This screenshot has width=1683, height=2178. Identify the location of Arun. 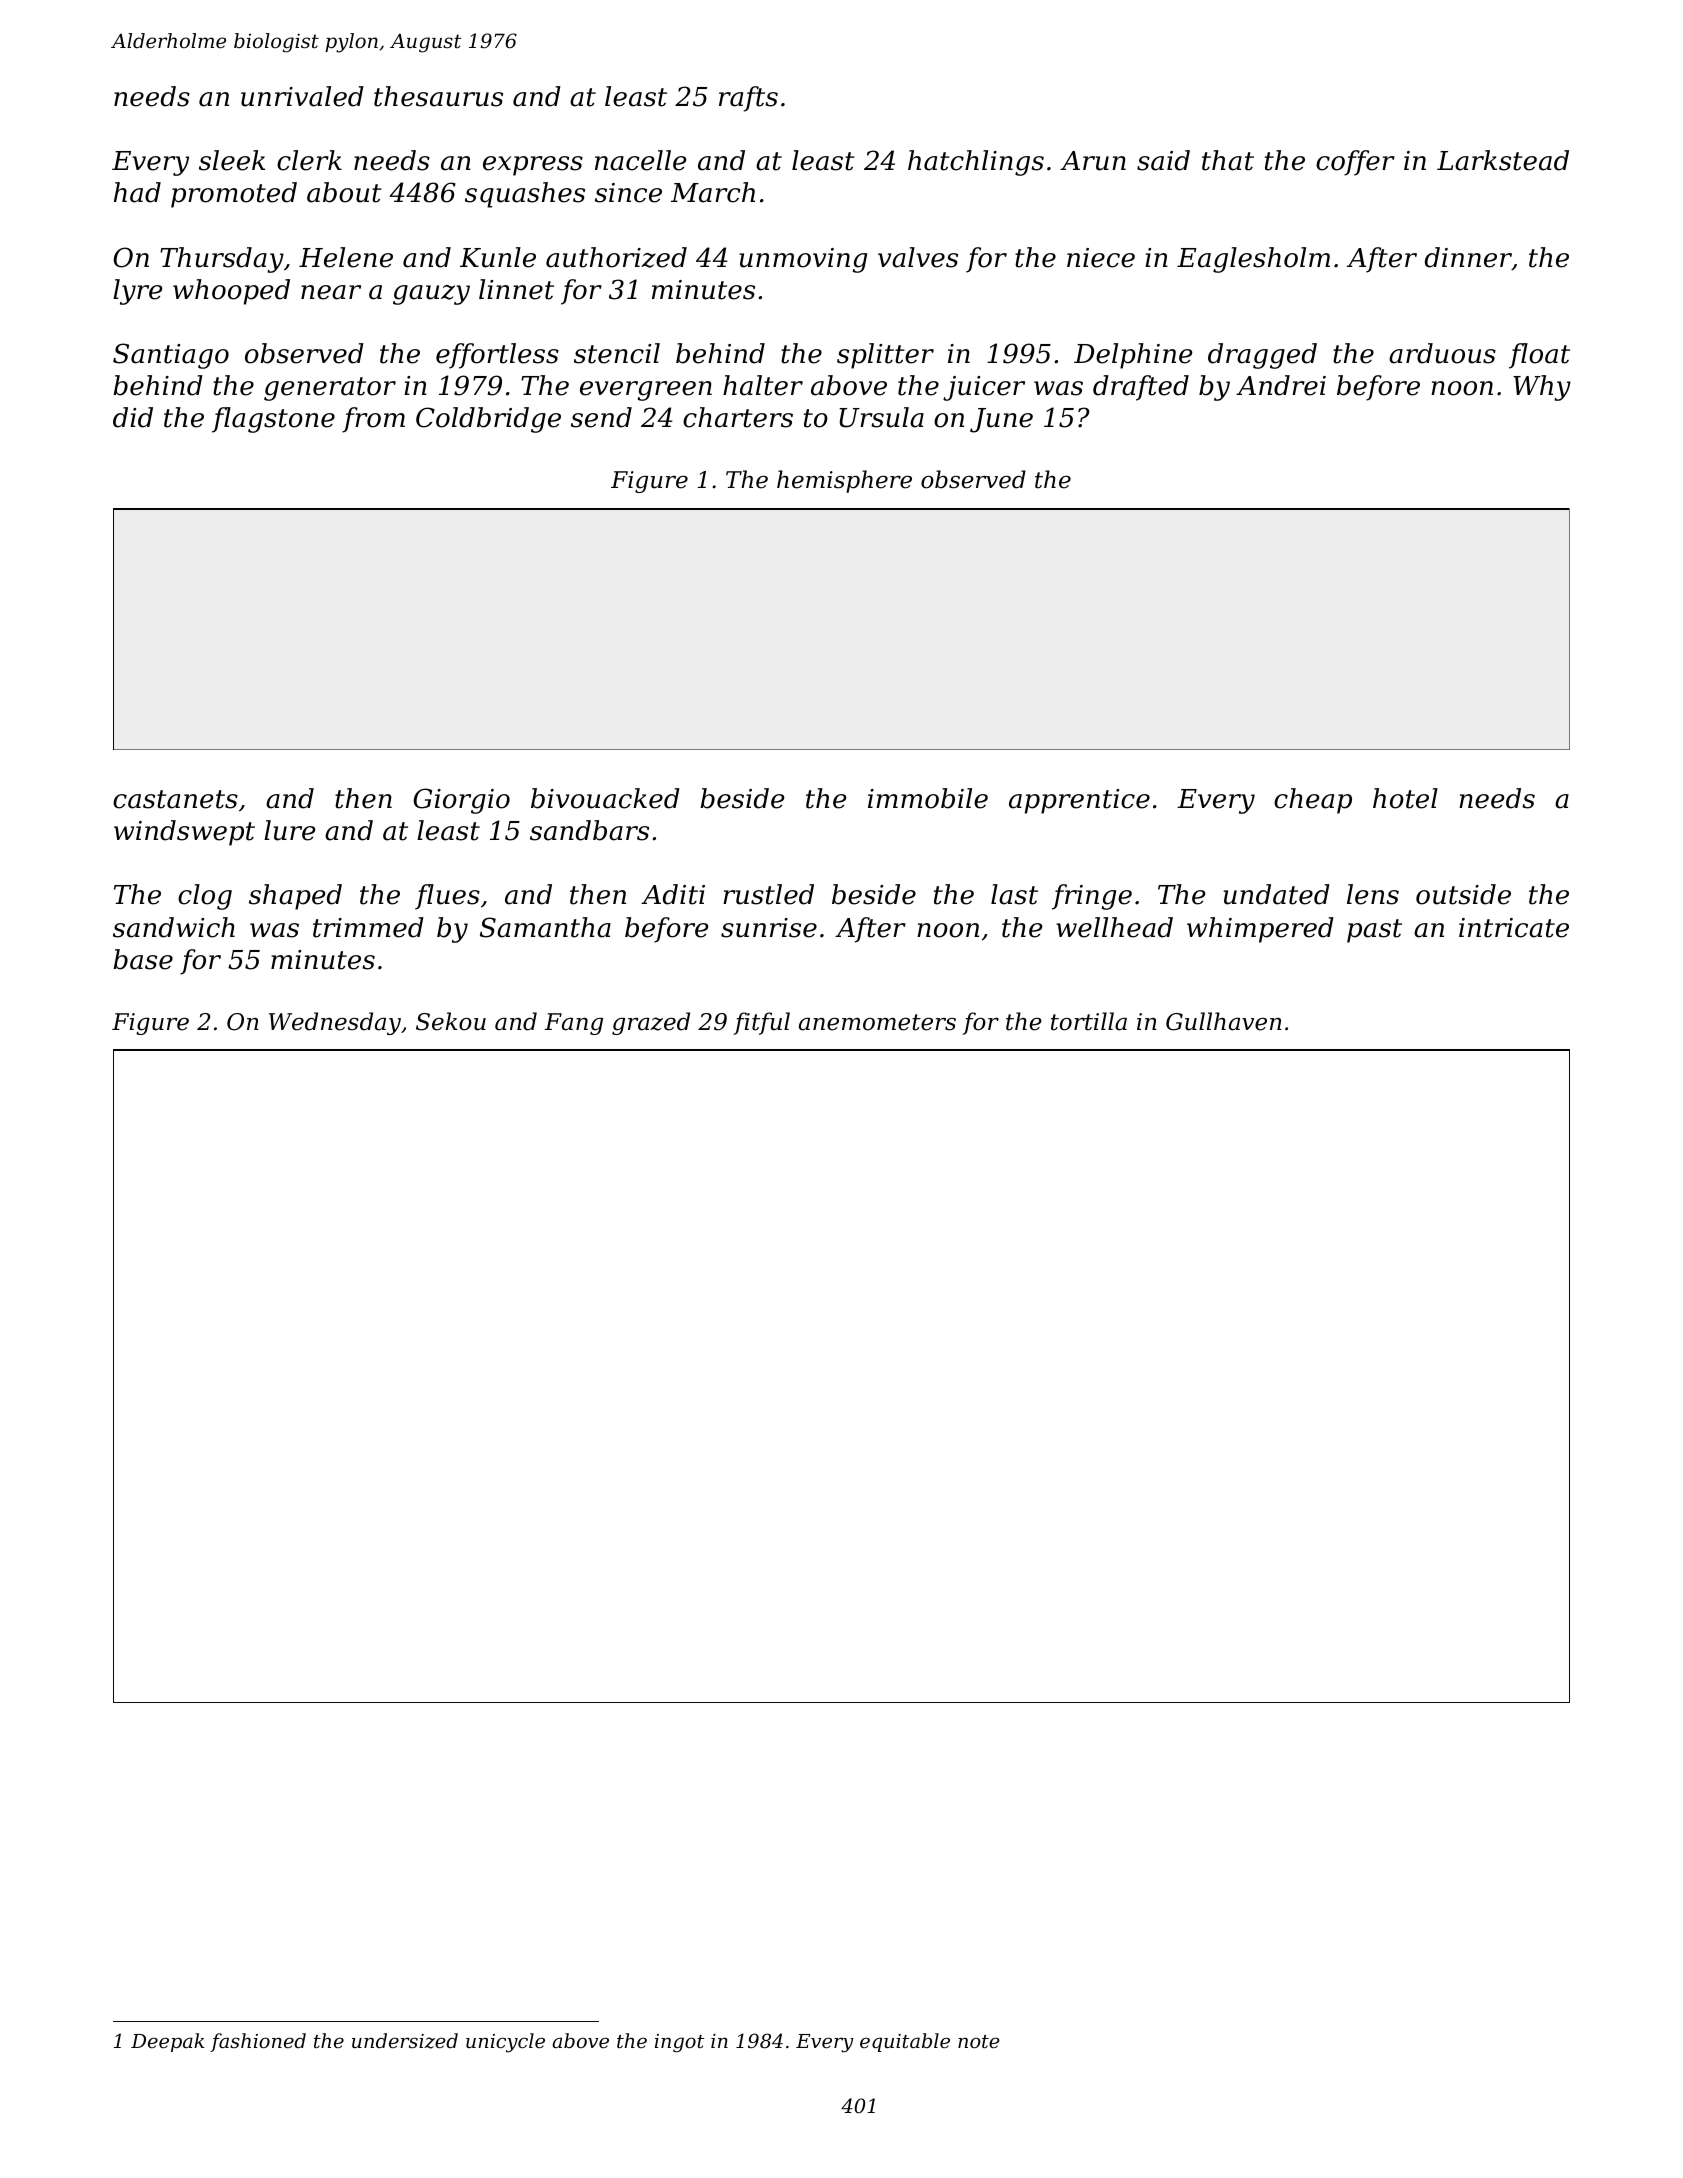
(1093, 161).
